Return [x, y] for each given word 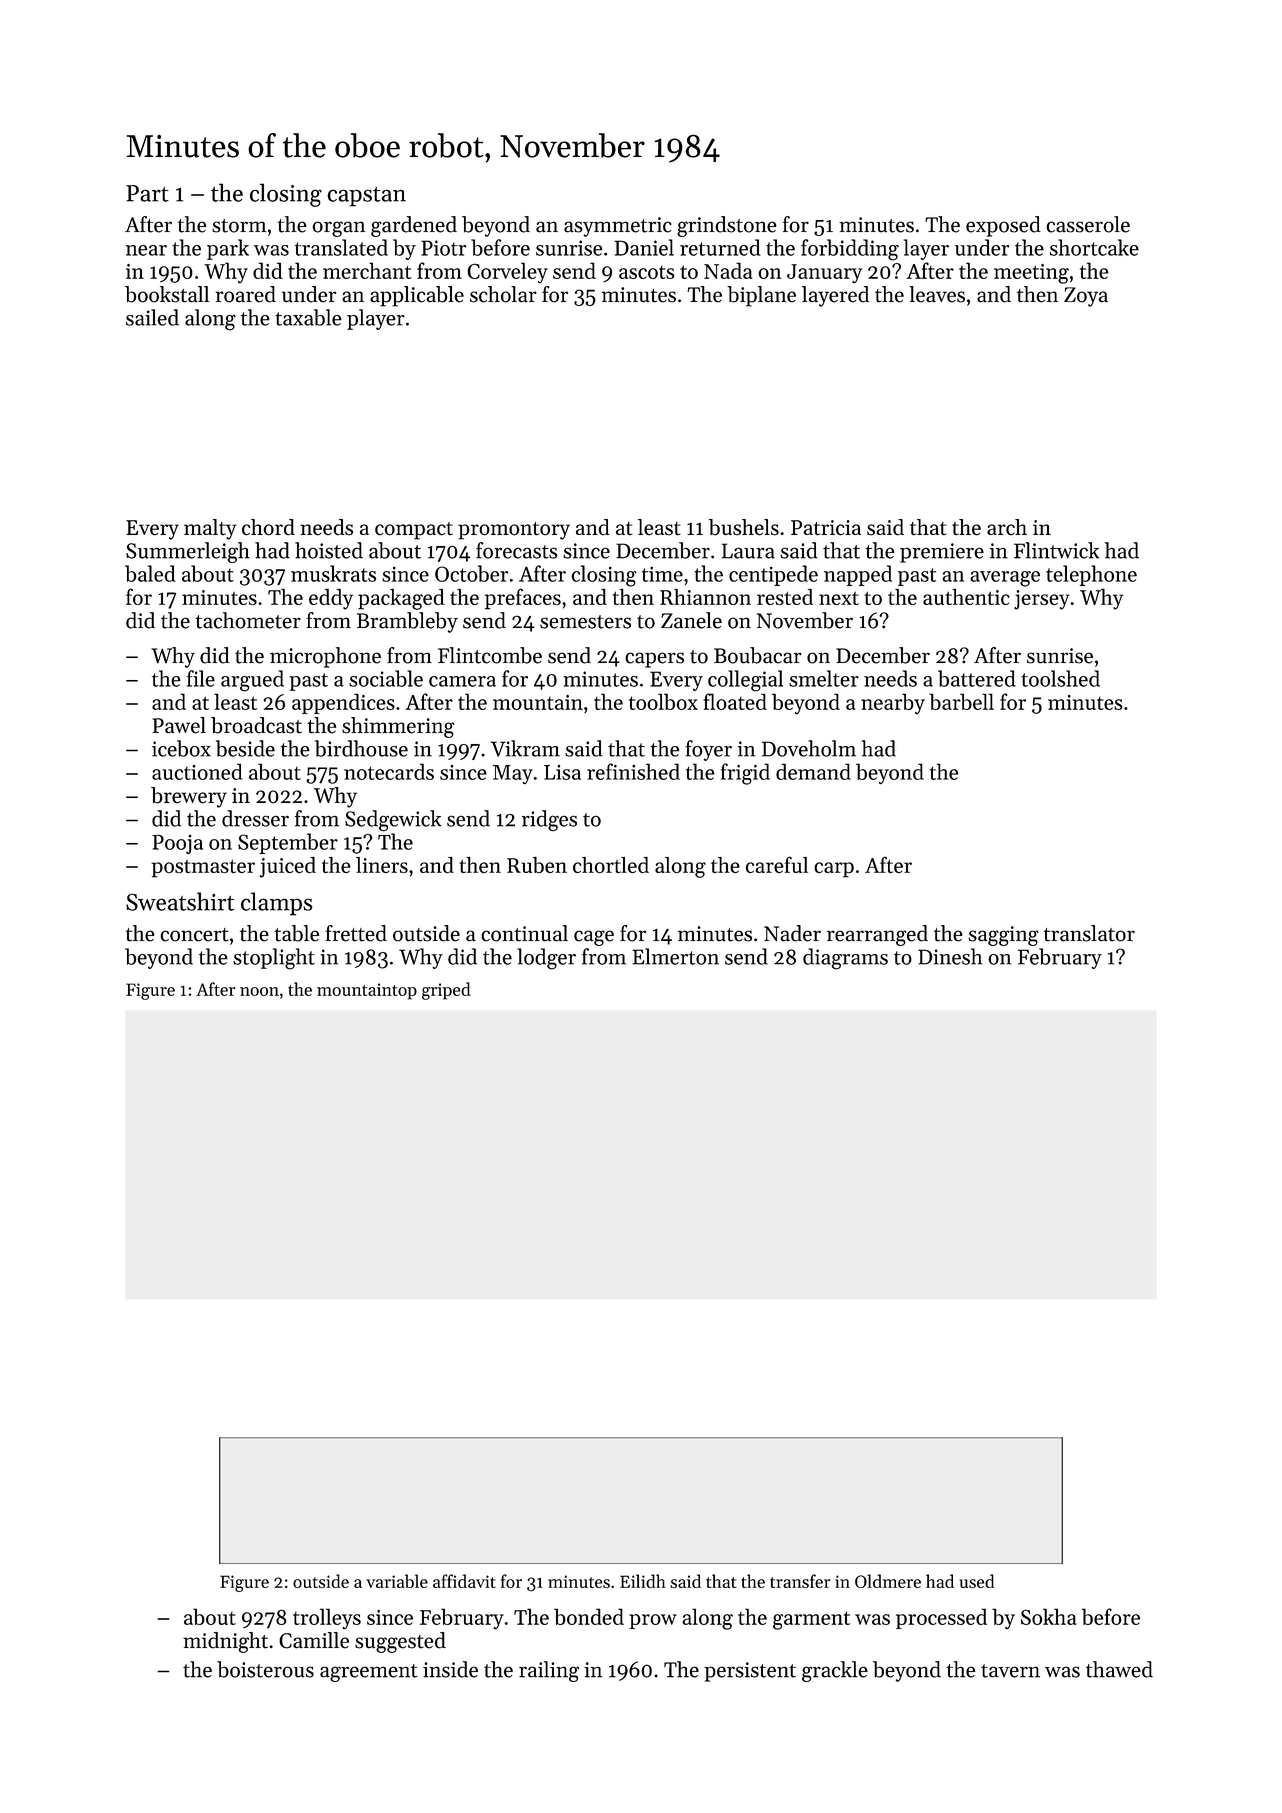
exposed [1003, 226]
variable [397, 1581]
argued [252, 681]
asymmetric [618, 227]
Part [147, 193]
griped [446, 991]
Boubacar [757, 655]
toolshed [1060, 678]
